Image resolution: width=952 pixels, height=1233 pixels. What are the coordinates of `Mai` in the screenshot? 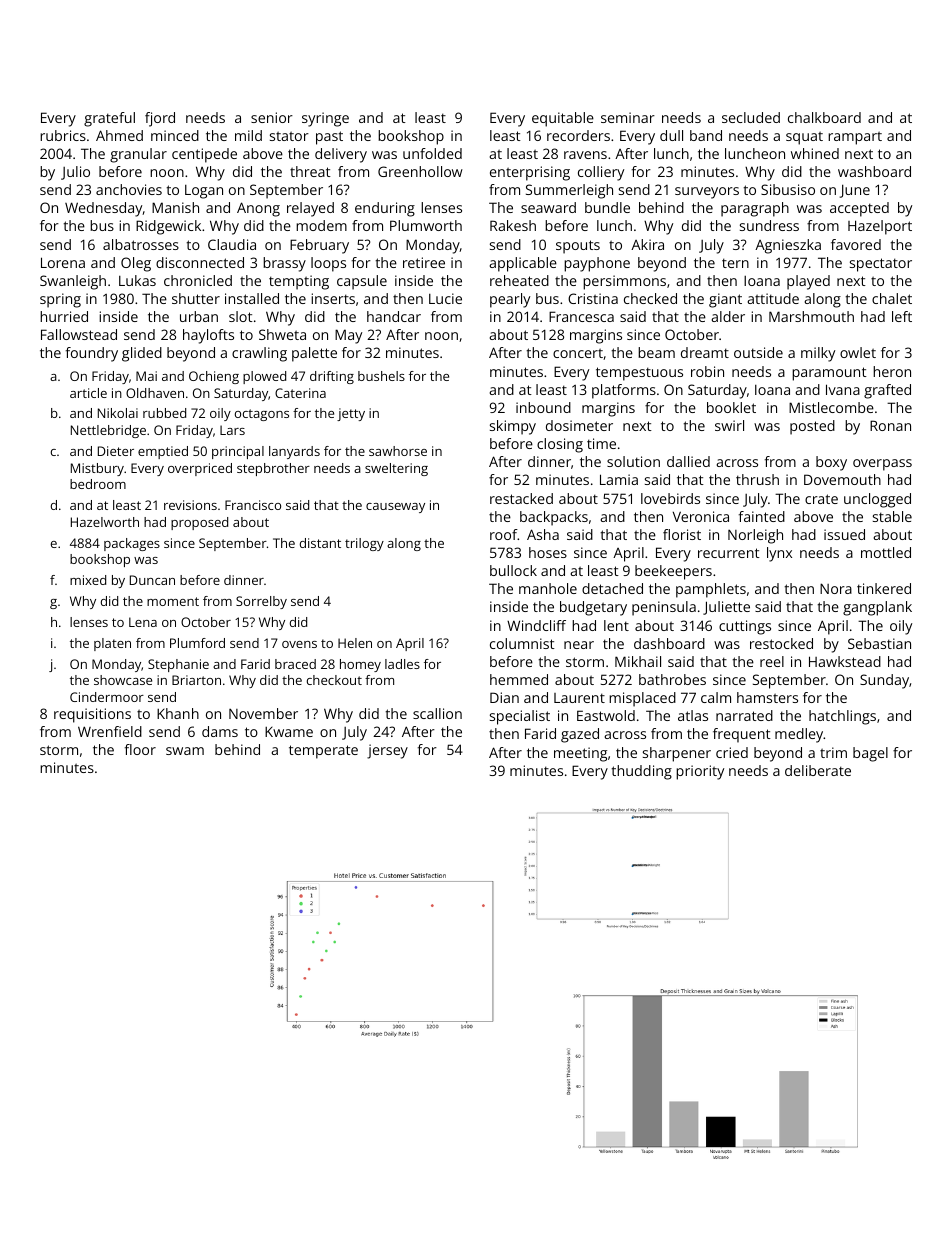 It's located at (146, 376).
